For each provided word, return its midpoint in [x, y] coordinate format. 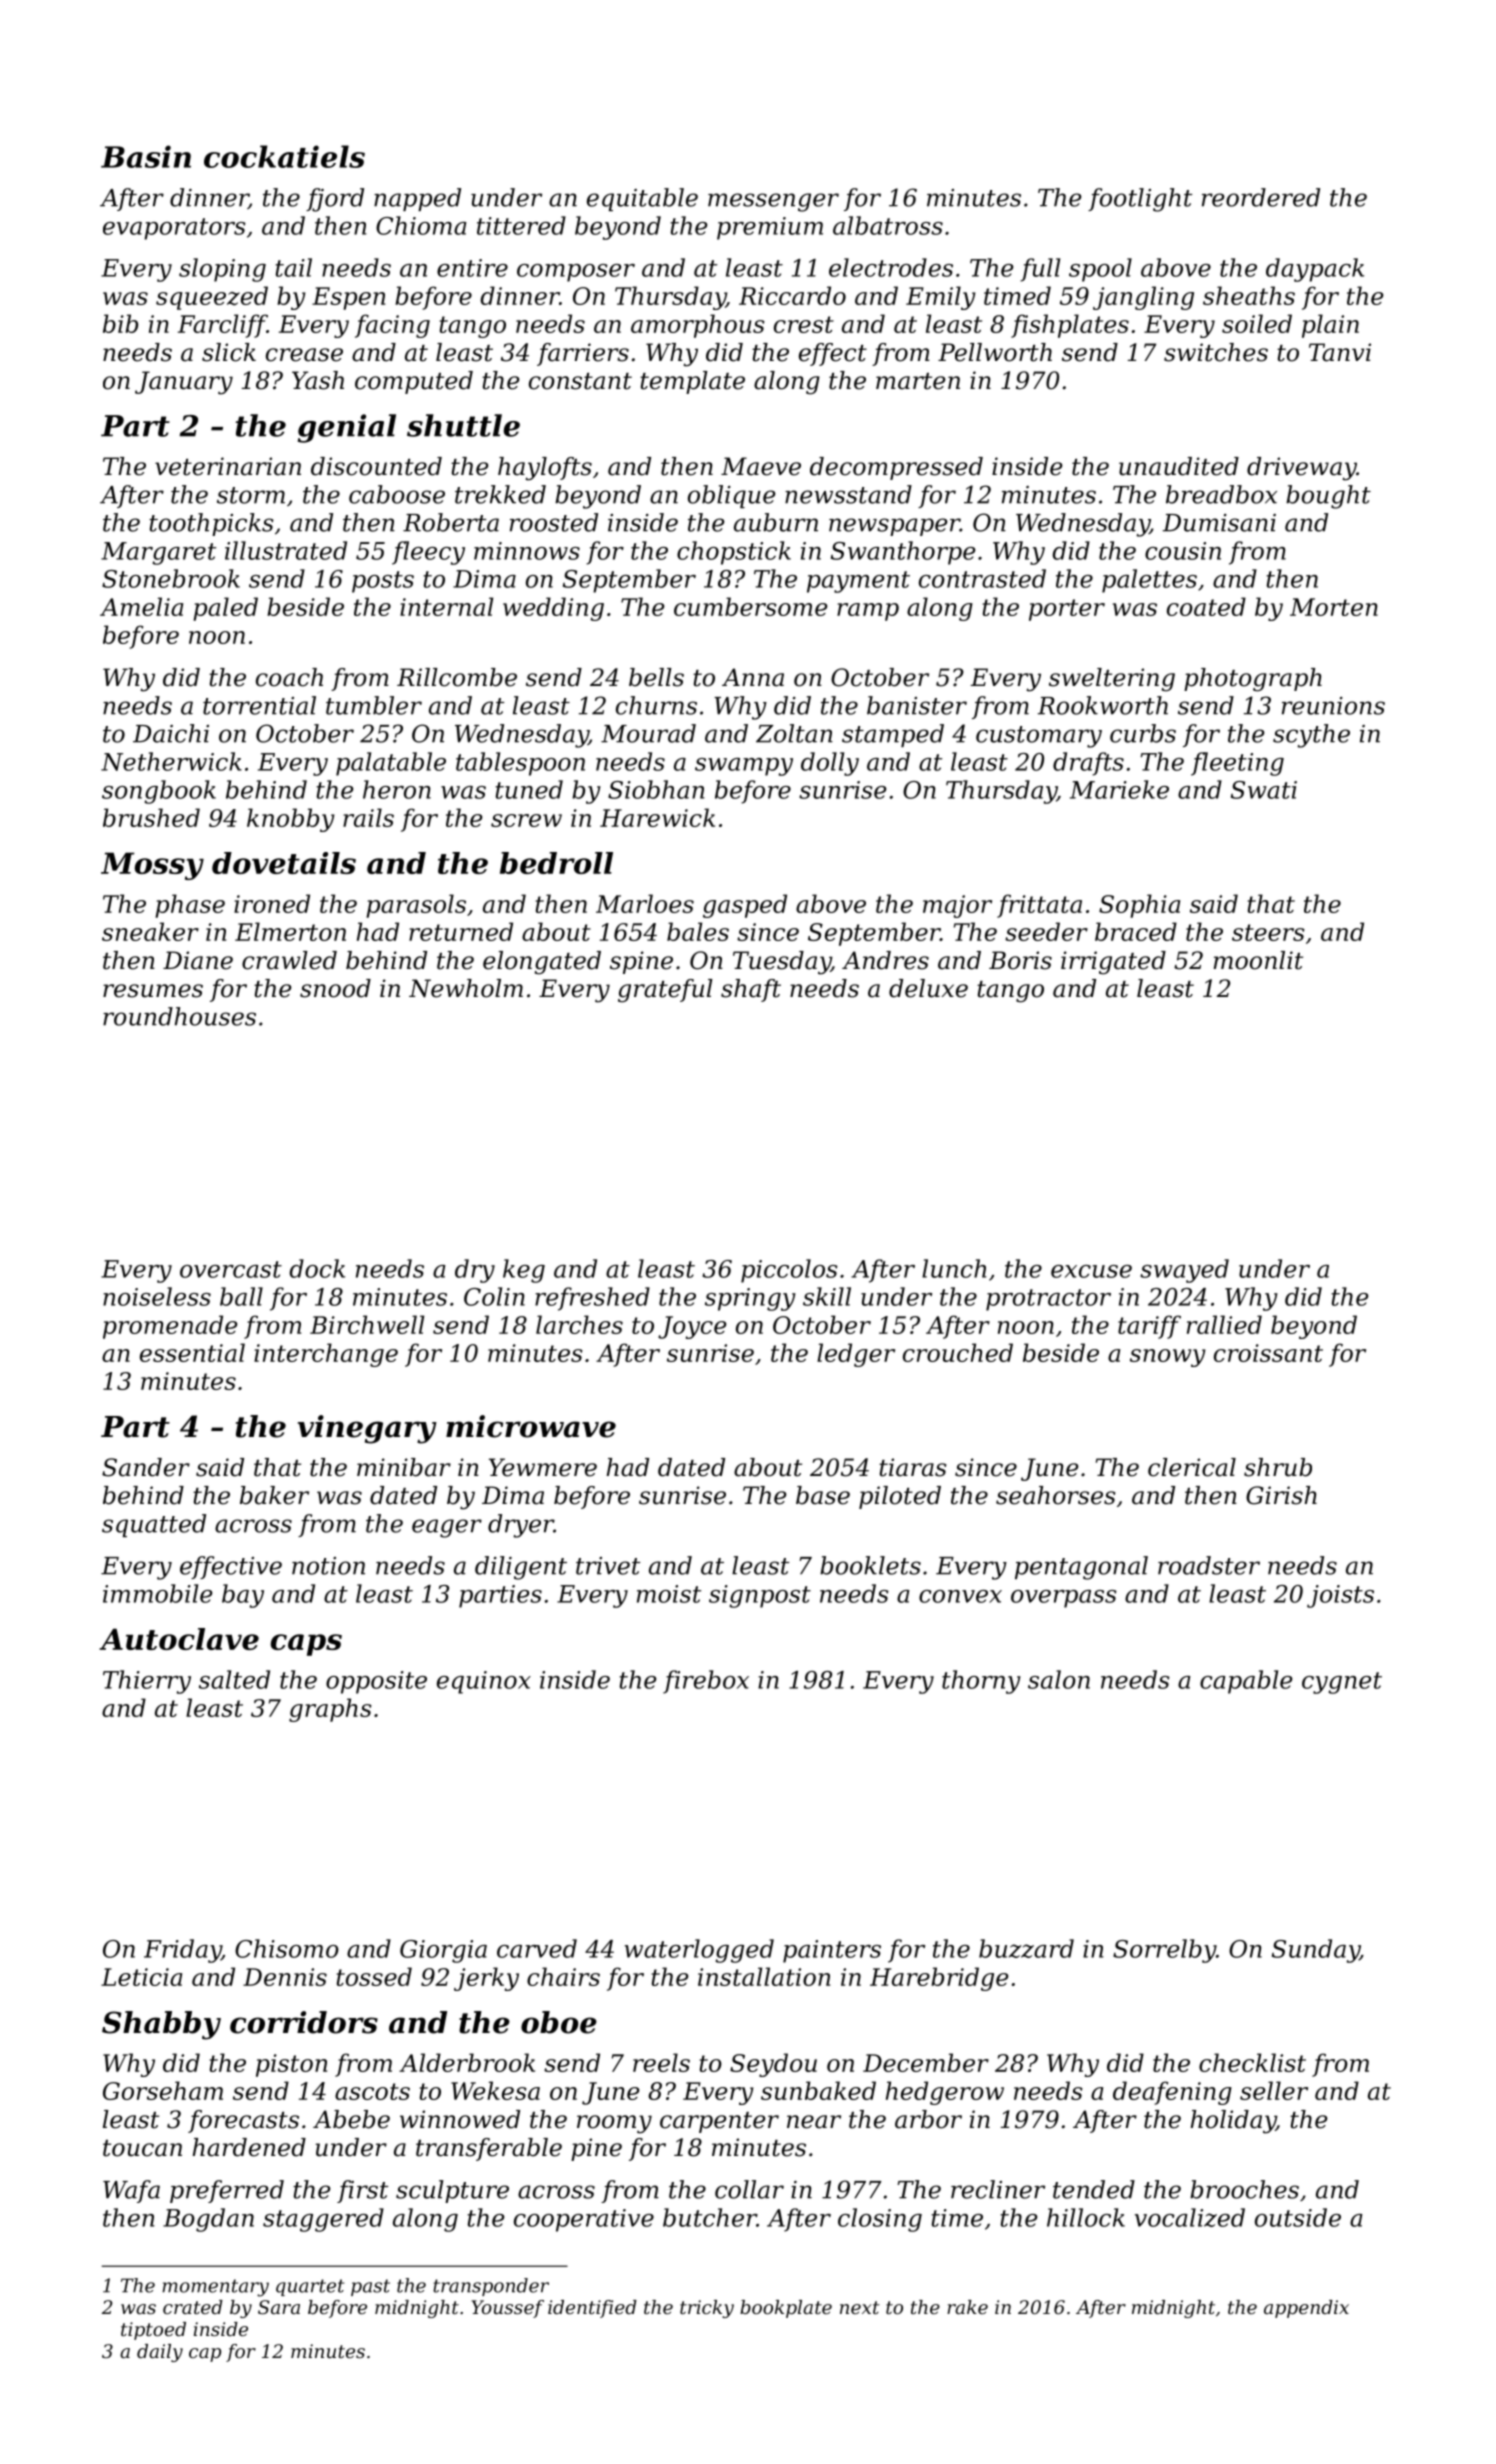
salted [234, 1679]
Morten [1334, 607]
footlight [1140, 200]
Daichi [171, 733]
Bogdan [208, 2220]
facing [392, 326]
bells [656, 677]
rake [967, 2307]
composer [576, 273]
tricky [707, 2309]
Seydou [773, 2065]
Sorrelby [1164, 1951]
